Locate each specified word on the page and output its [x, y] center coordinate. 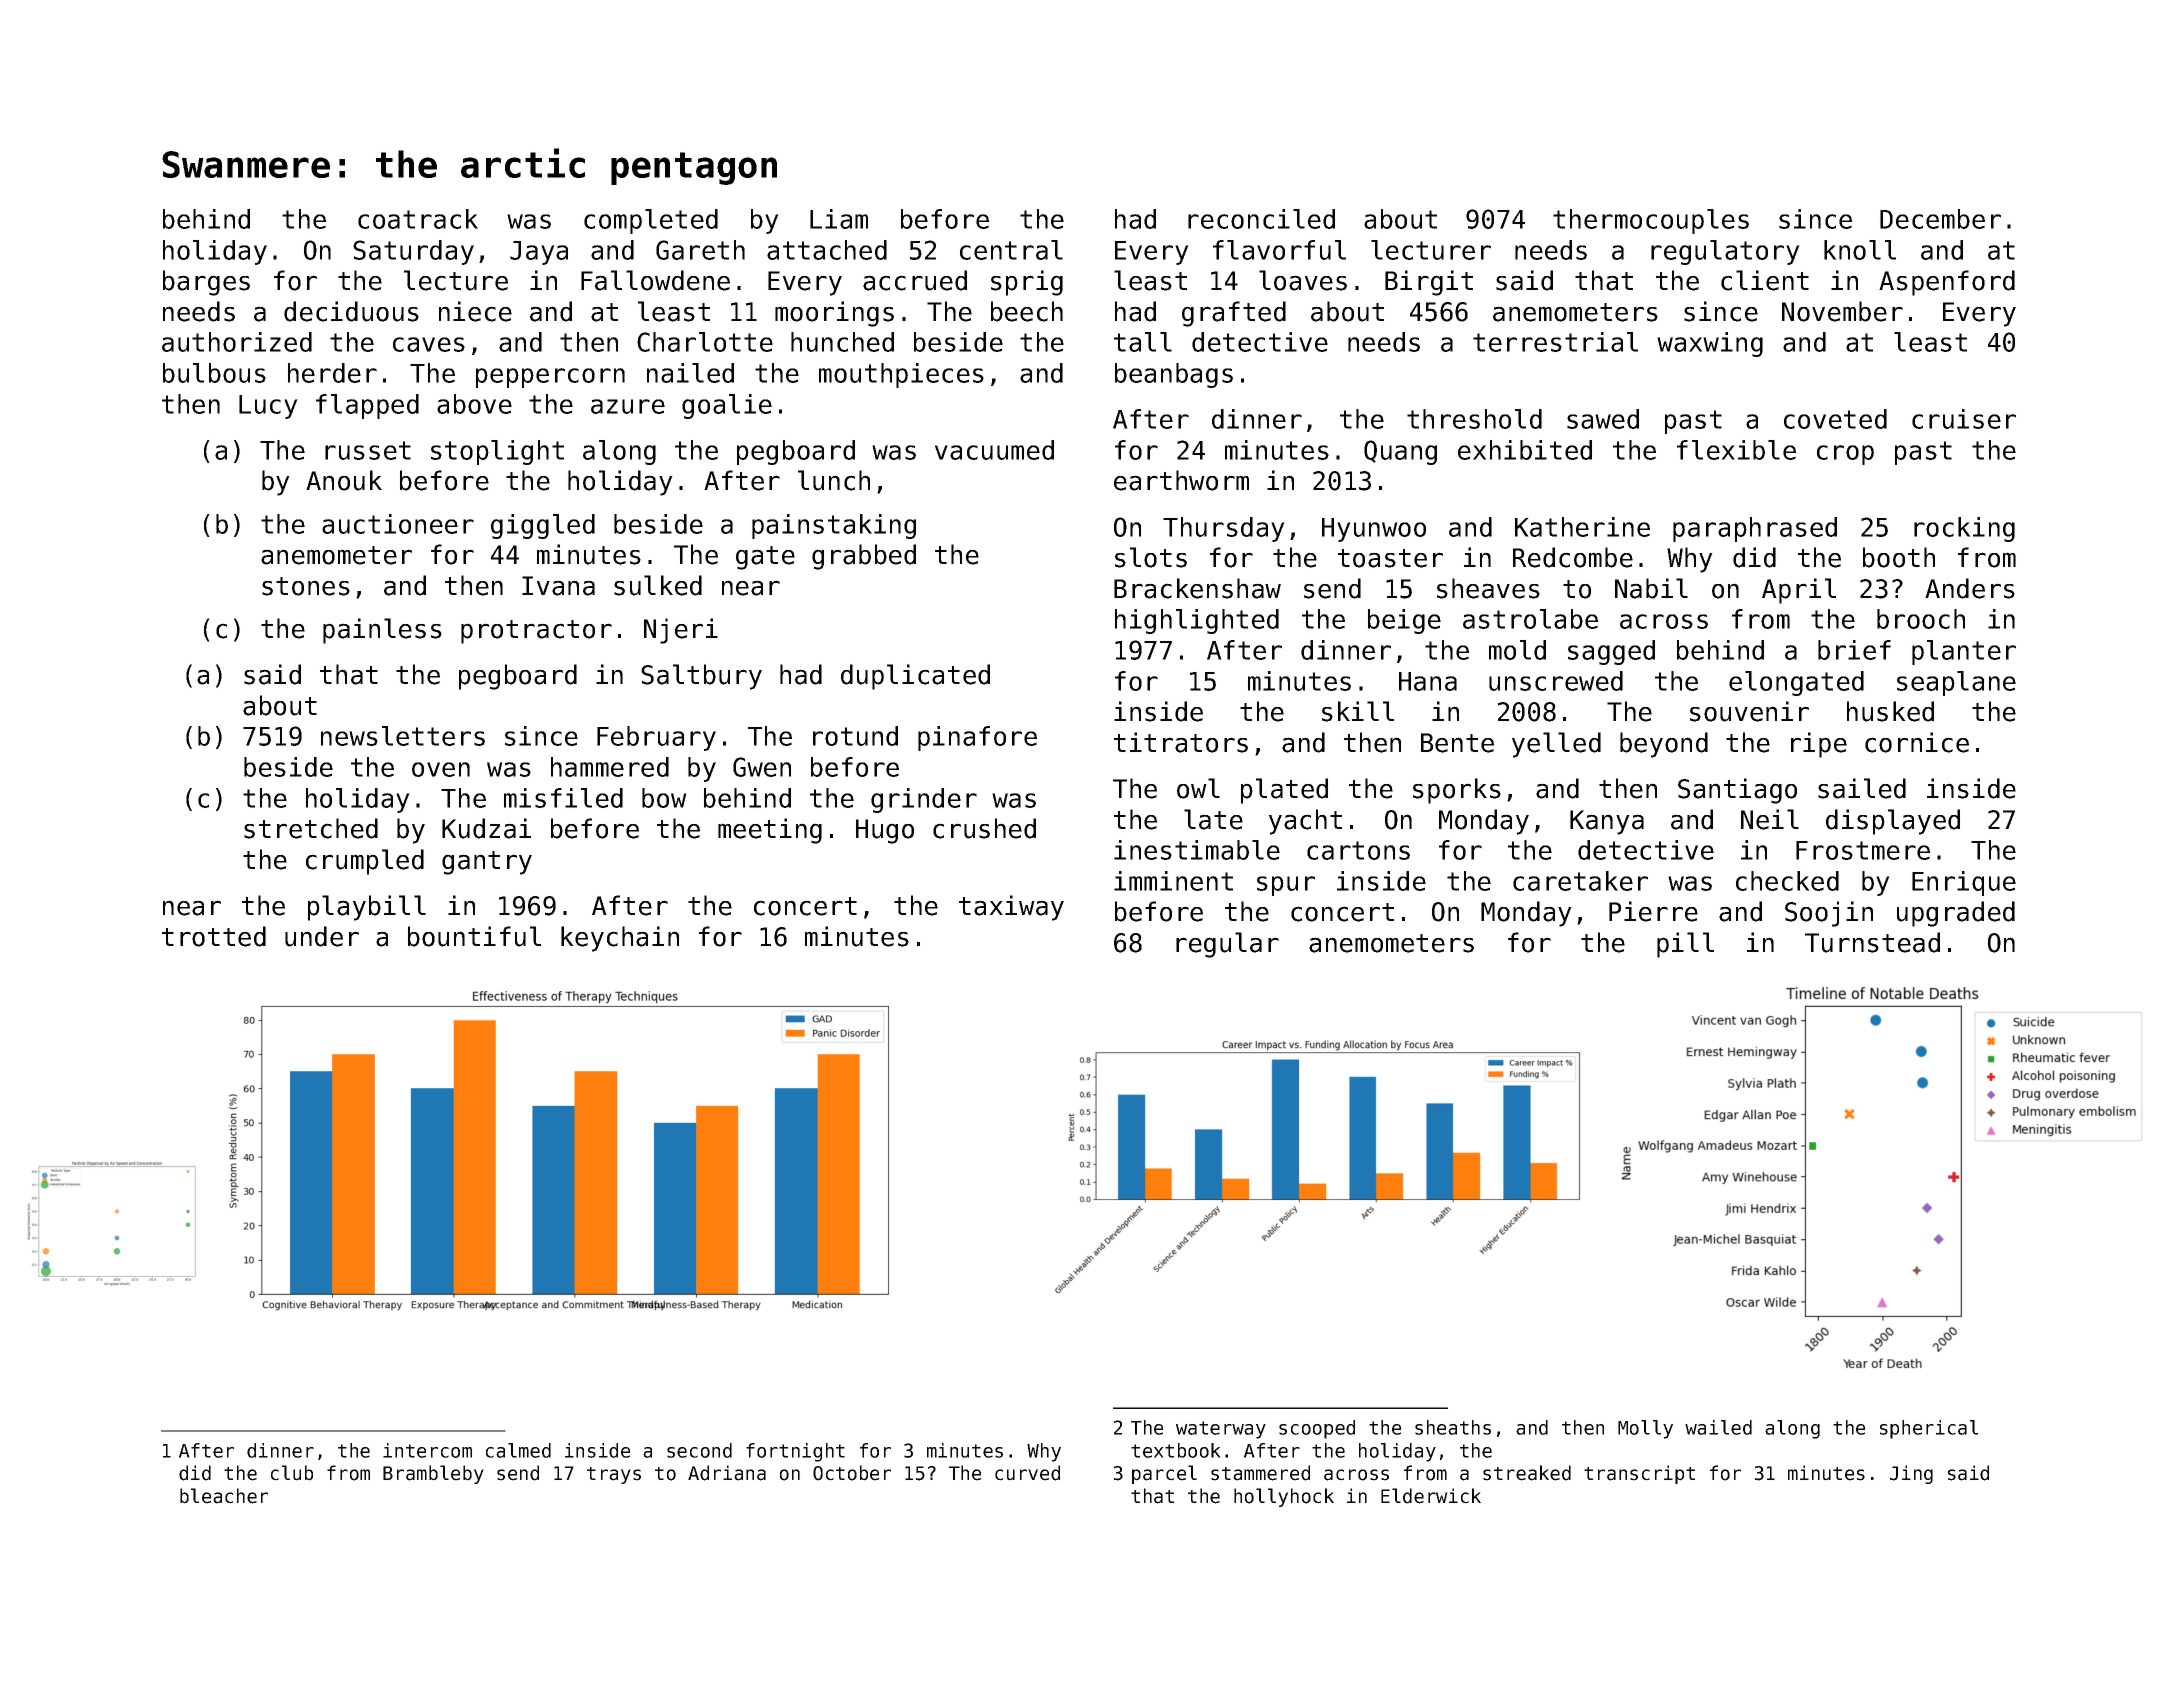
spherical [1929, 1429]
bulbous [214, 373]
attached [827, 250]
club [292, 1473]
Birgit [1429, 283]
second [699, 1450]
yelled [1556, 745]
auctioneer [398, 524]
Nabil [1651, 588]
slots [1151, 557]
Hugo [885, 831]
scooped [1317, 1429]
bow [664, 798]
